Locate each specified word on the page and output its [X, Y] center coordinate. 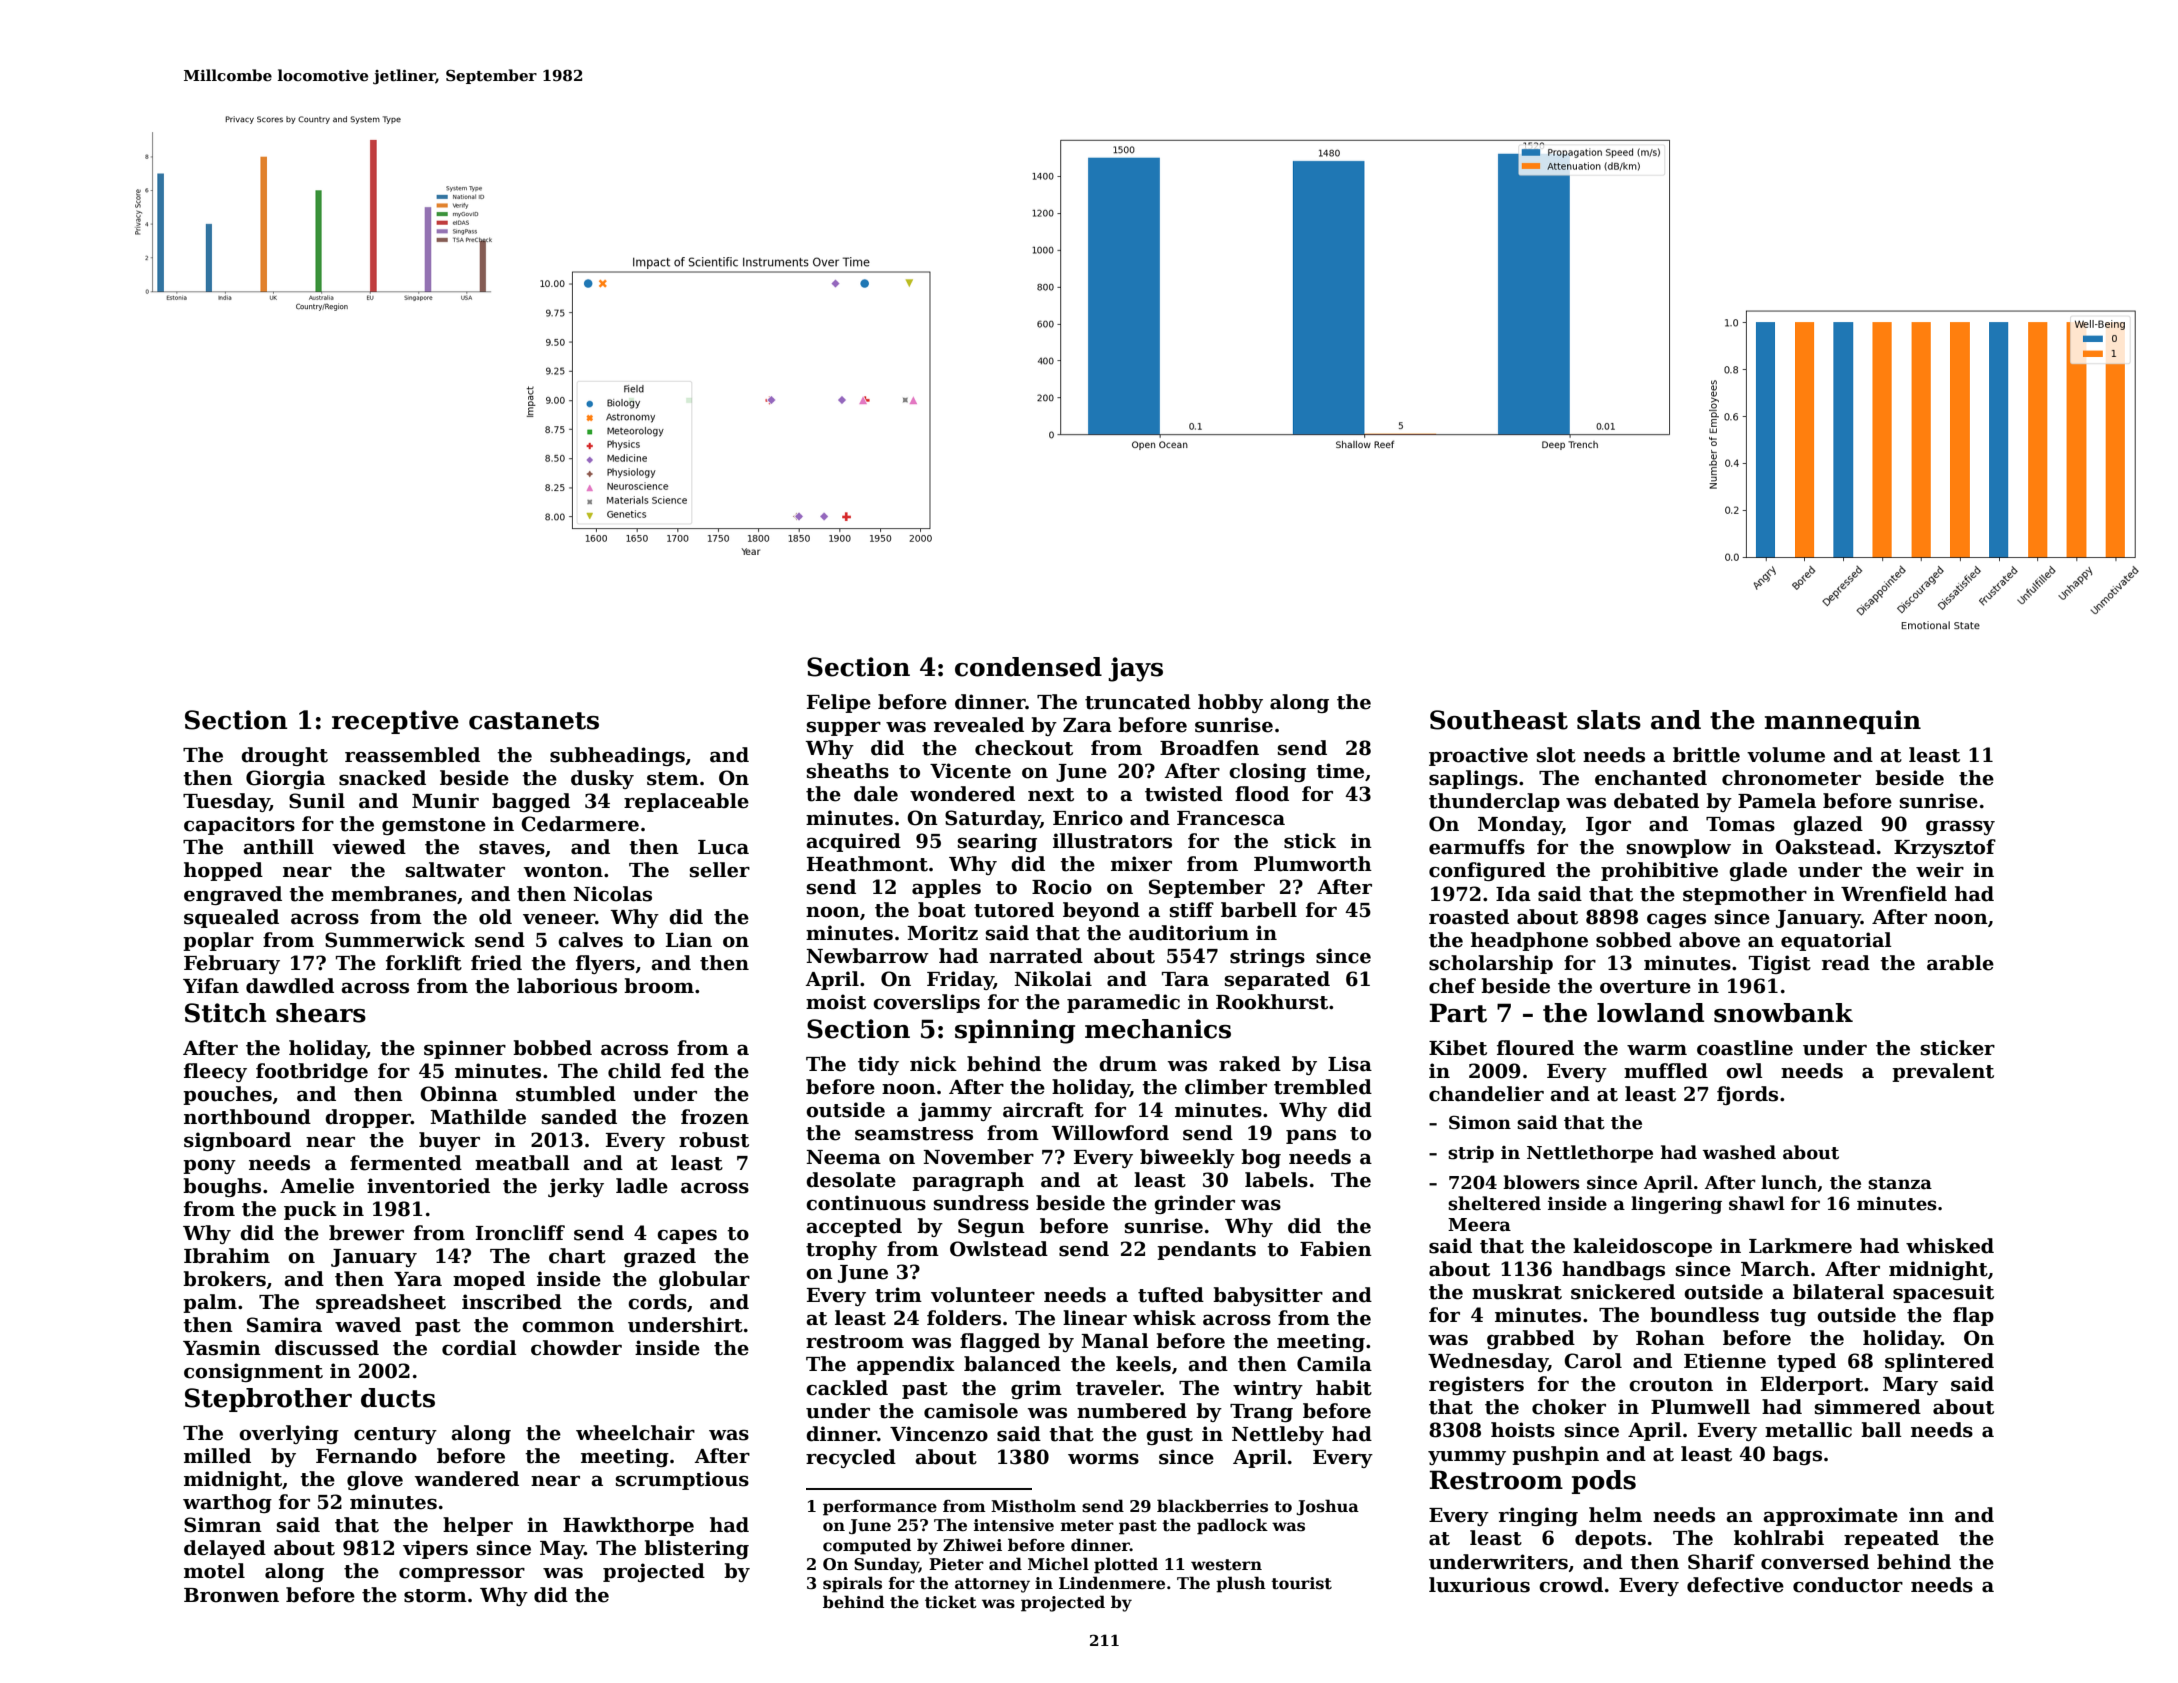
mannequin [1842, 722]
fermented [406, 1163]
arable [1960, 963]
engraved [233, 895]
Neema [843, 1157]
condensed [1028, 667]
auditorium [1189, 933]
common [568, 1327]
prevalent [1943, 1072]
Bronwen [231, 1595]
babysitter [1268, 1296]
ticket [951, 1602]
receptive [395, 722]
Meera [1479, 1225]
